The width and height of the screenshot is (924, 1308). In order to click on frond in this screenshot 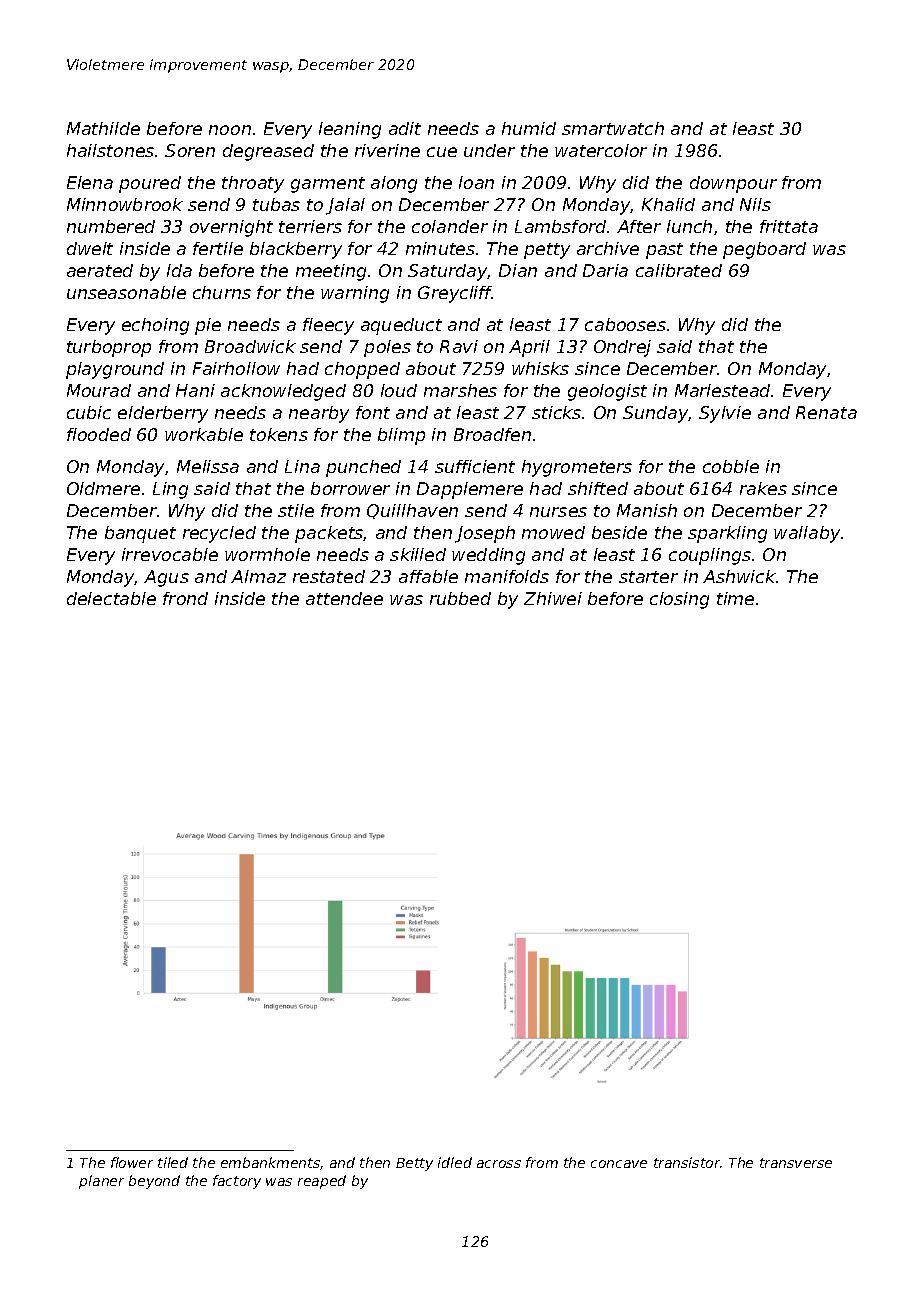, I will do `click(185, 598)`.
